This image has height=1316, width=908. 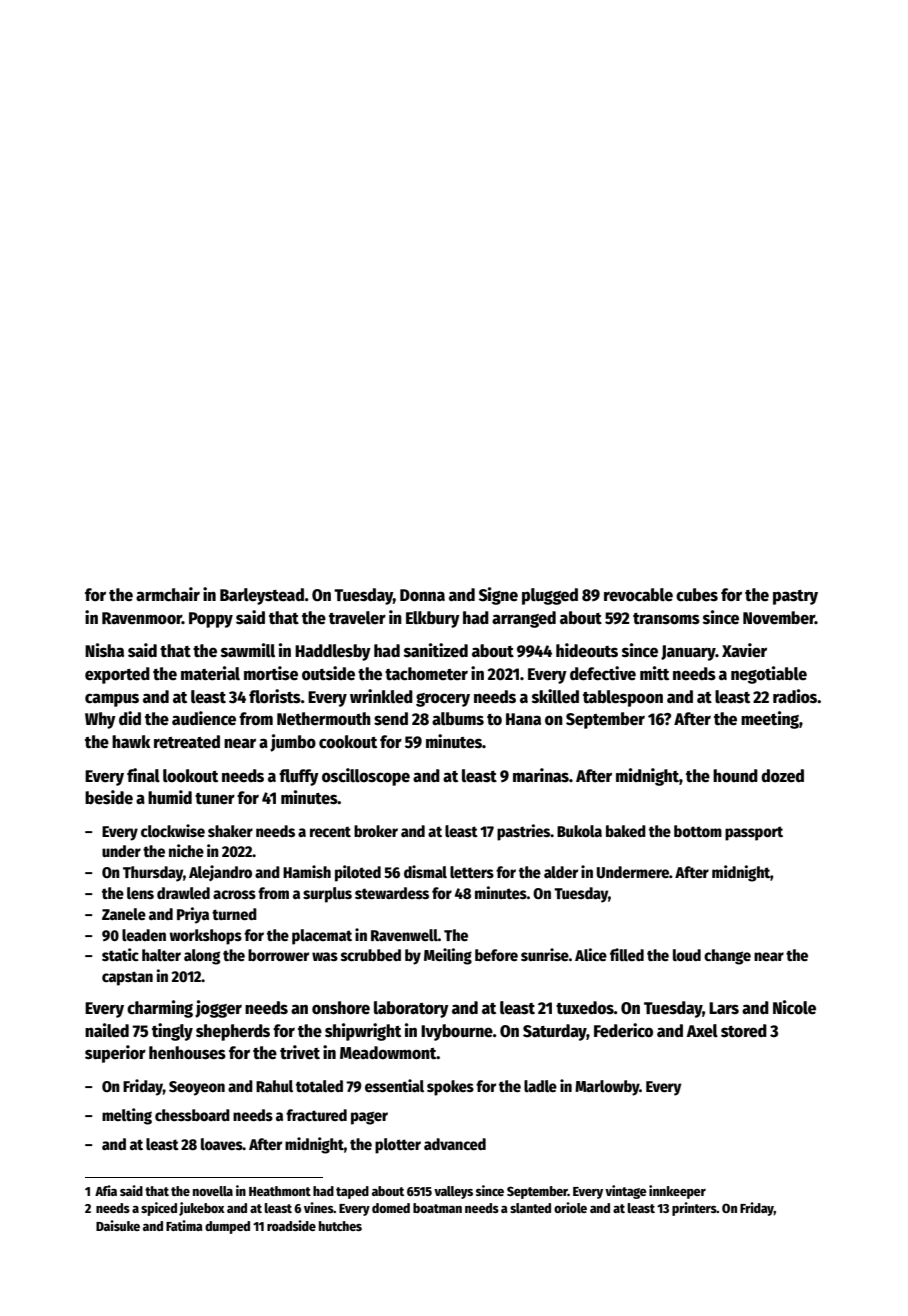 I want to click on shaker, so click(x=230, y=831).
